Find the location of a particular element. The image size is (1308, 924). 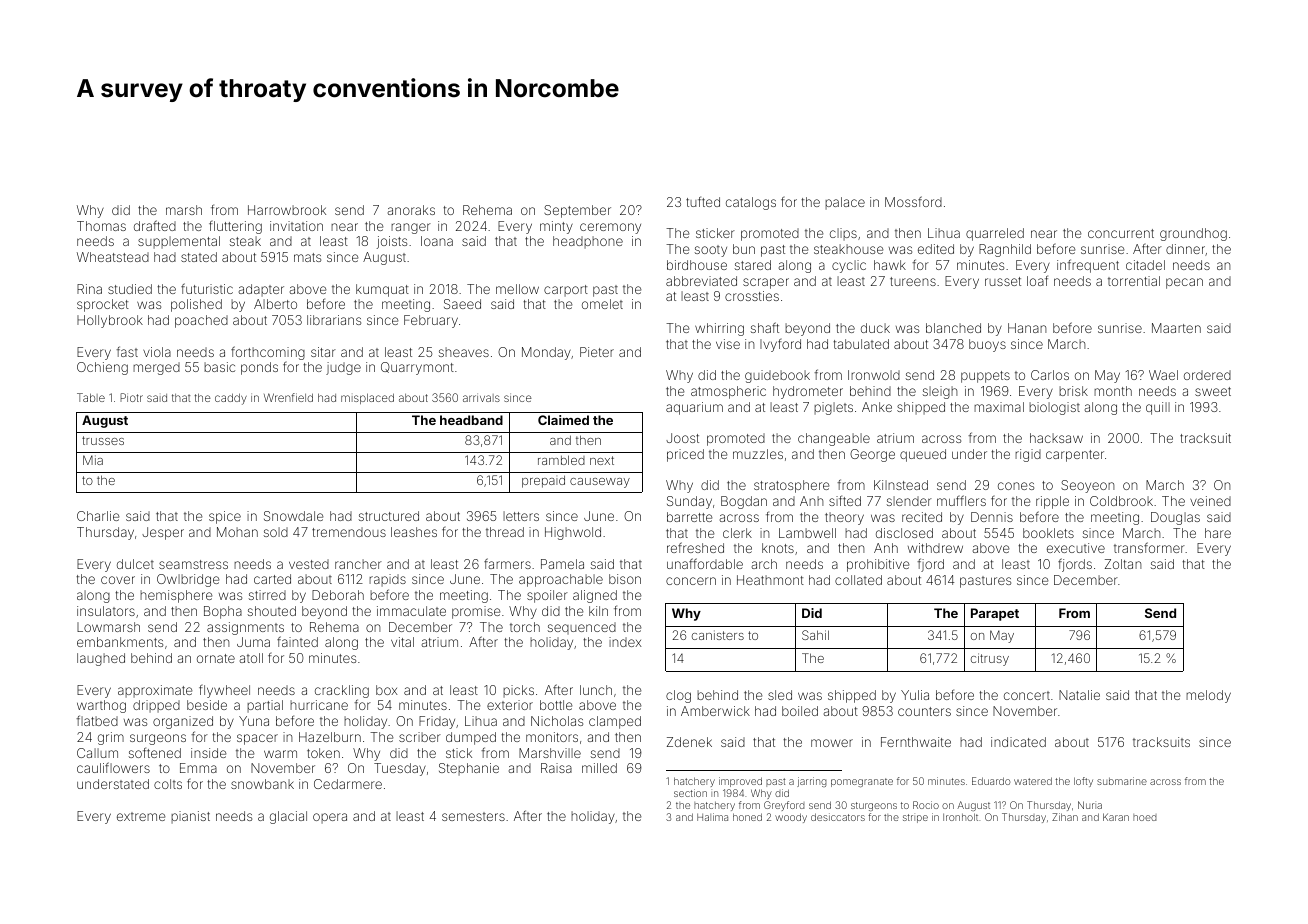

hemisphere is located at coordinates (176, 596).
